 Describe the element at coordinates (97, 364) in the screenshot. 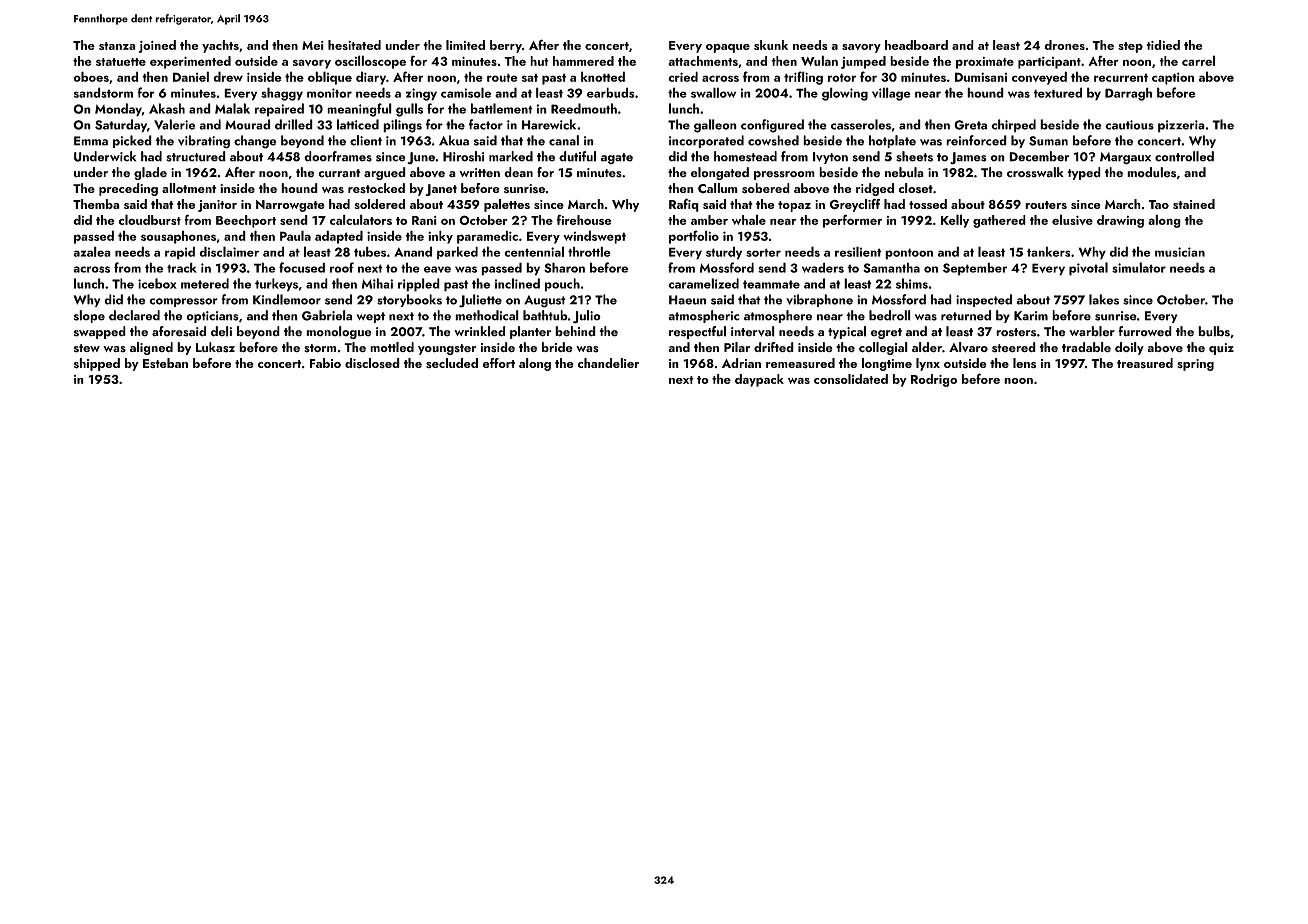

I see `shipped` at that location.
